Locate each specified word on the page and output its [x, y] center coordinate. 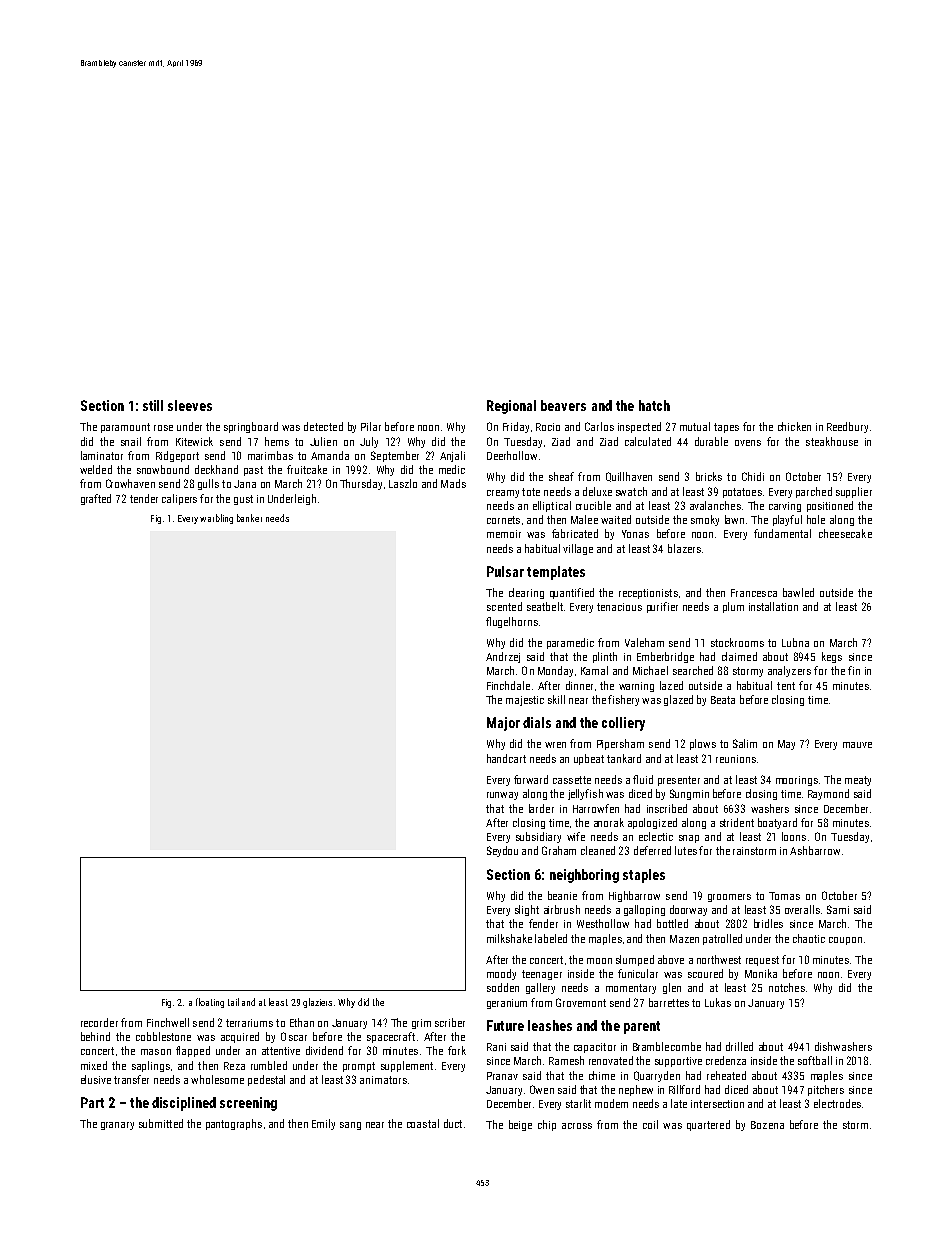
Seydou [502, 851]
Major [503, 724]
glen [672, 988]
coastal [423, 1123]
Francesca [754, 593]
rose [163, 428]
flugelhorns [512, 622]
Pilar [371, 426]
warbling [216, 519]
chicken [794, 426]
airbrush [562, 909]
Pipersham [620, 744]
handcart [506, 758]
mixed [94, 1065]
